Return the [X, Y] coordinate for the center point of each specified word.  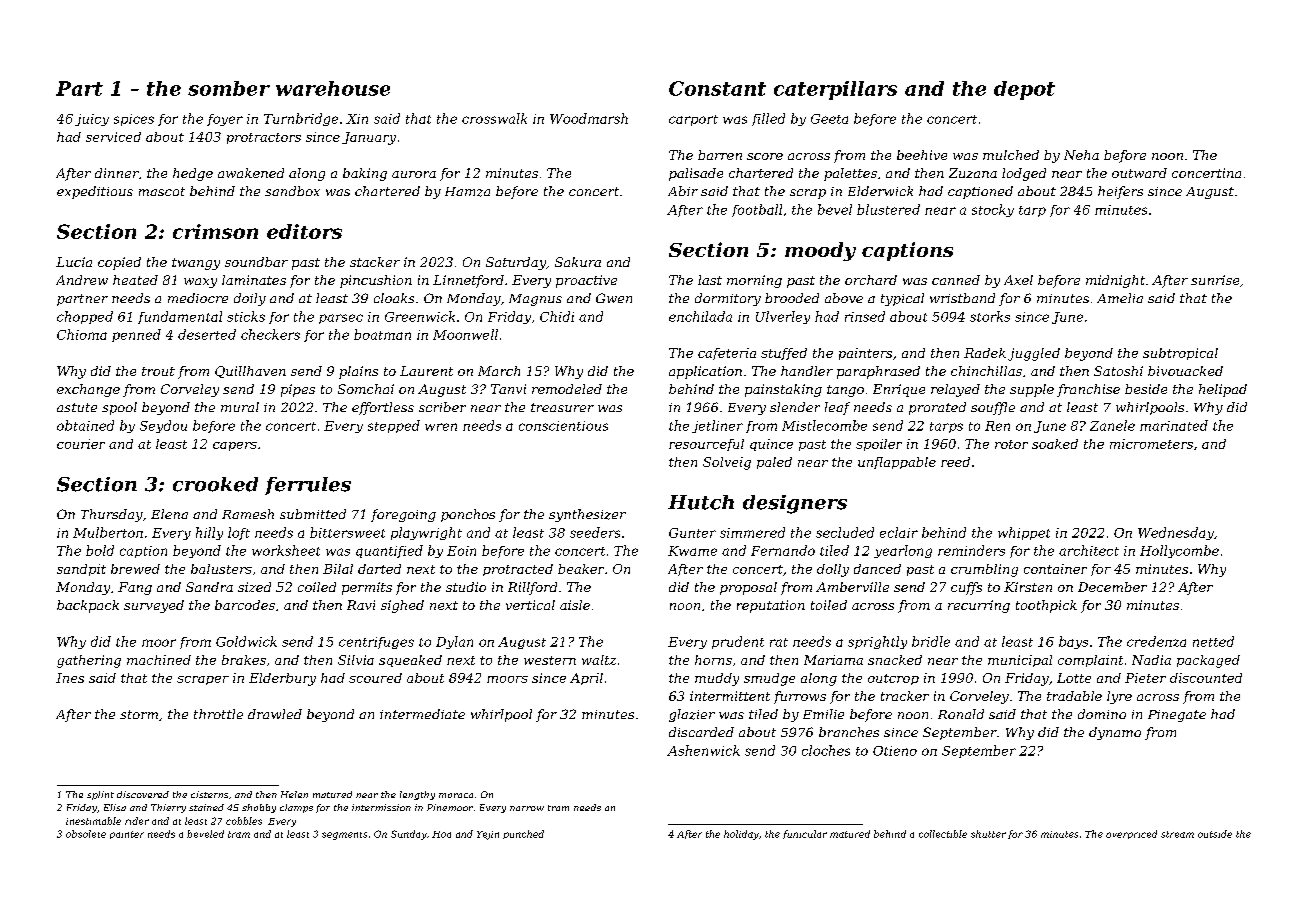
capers [235, 446]
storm [139, 714]
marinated [1174, 425]
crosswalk [494, 118]
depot [1024, 90]
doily [250, 299]
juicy [92, 120]
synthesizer [587, 515]
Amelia [1120, 298]
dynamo [1115, 733]
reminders [971, 550]
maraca [456, 795]
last [710, 280]
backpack [88, 606]
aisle [575, 605]
